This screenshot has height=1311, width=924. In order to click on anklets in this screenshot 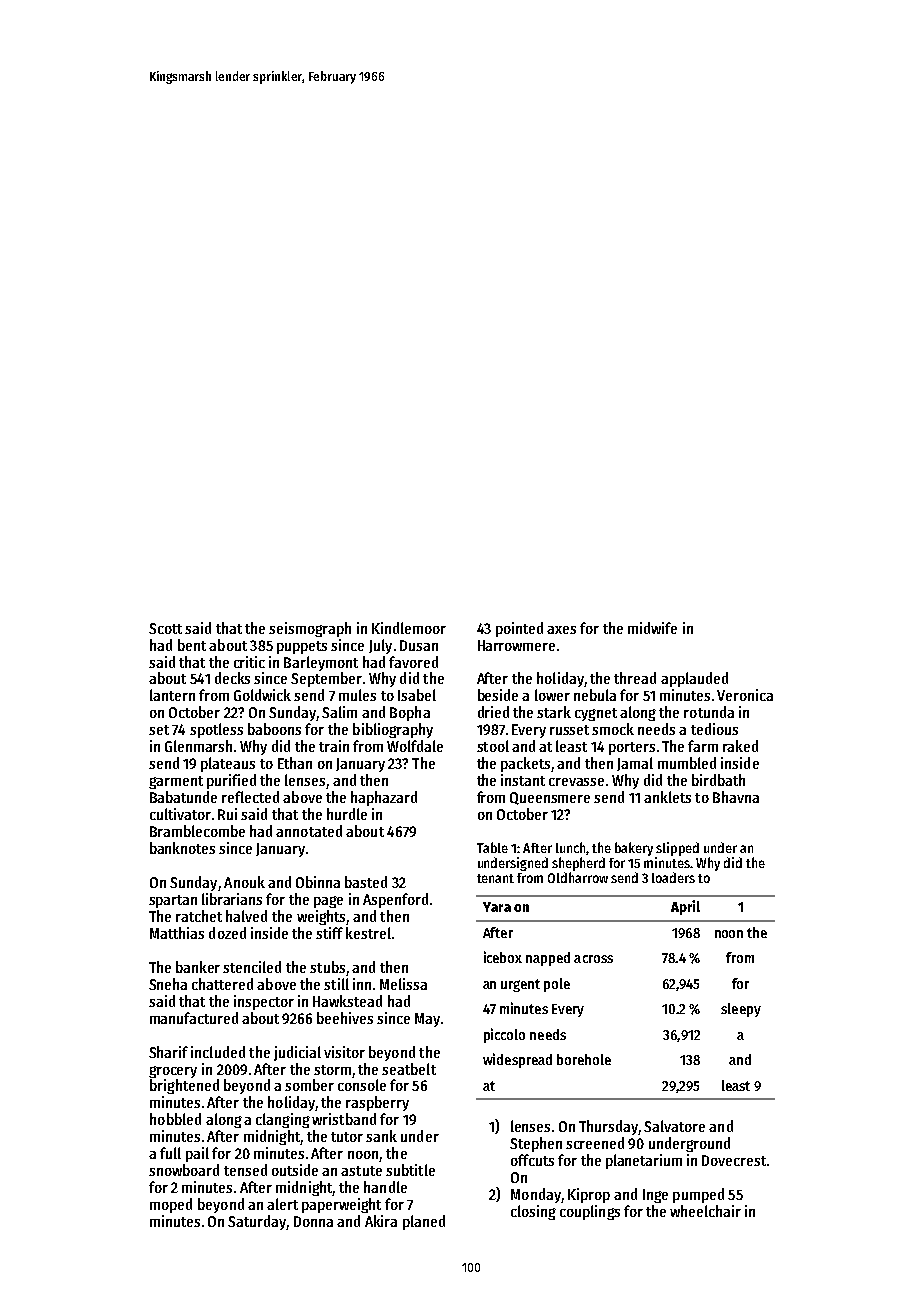, I will do `click(667, 797)`.
